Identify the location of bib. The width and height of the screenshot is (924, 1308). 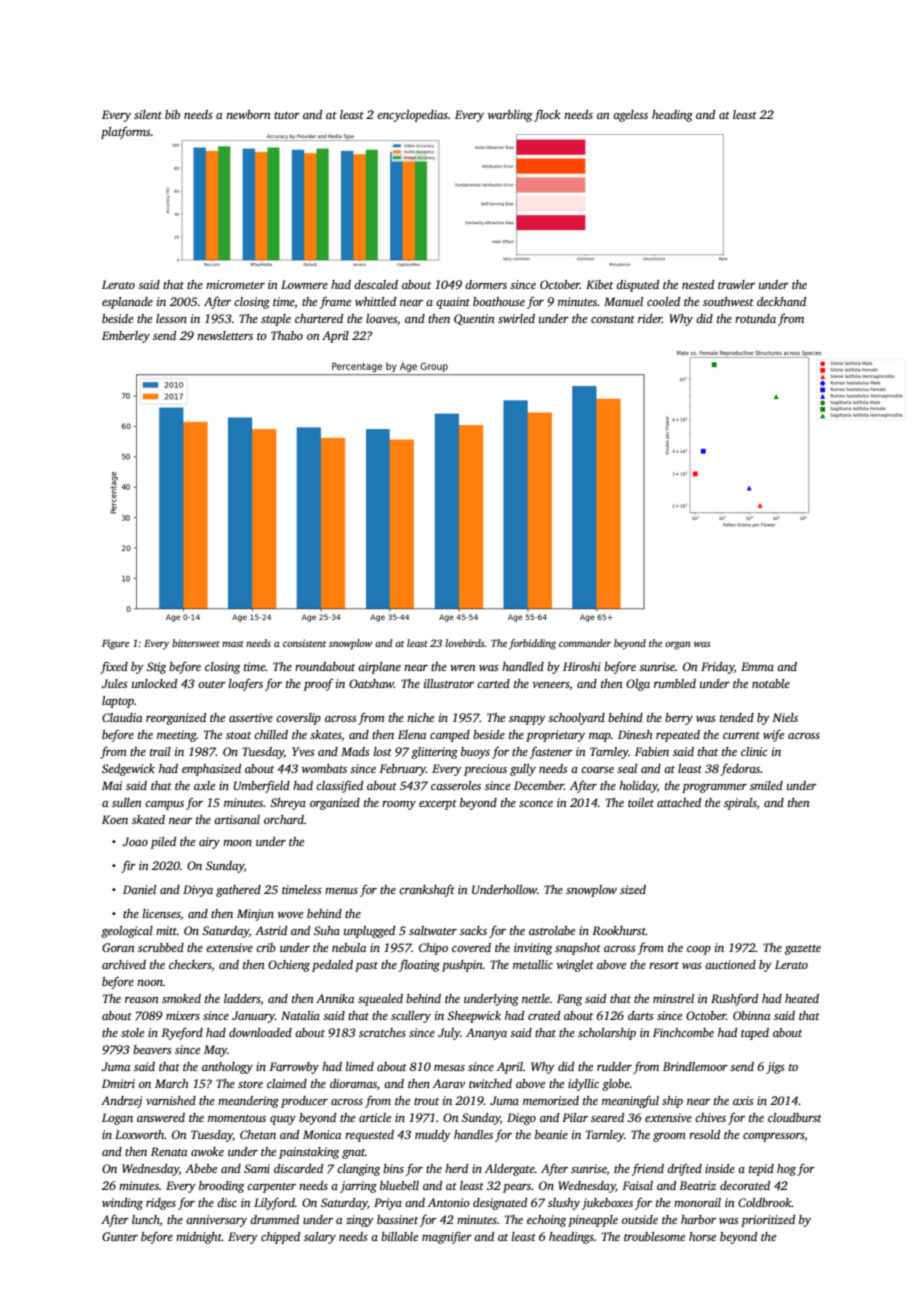
(172, 114).
